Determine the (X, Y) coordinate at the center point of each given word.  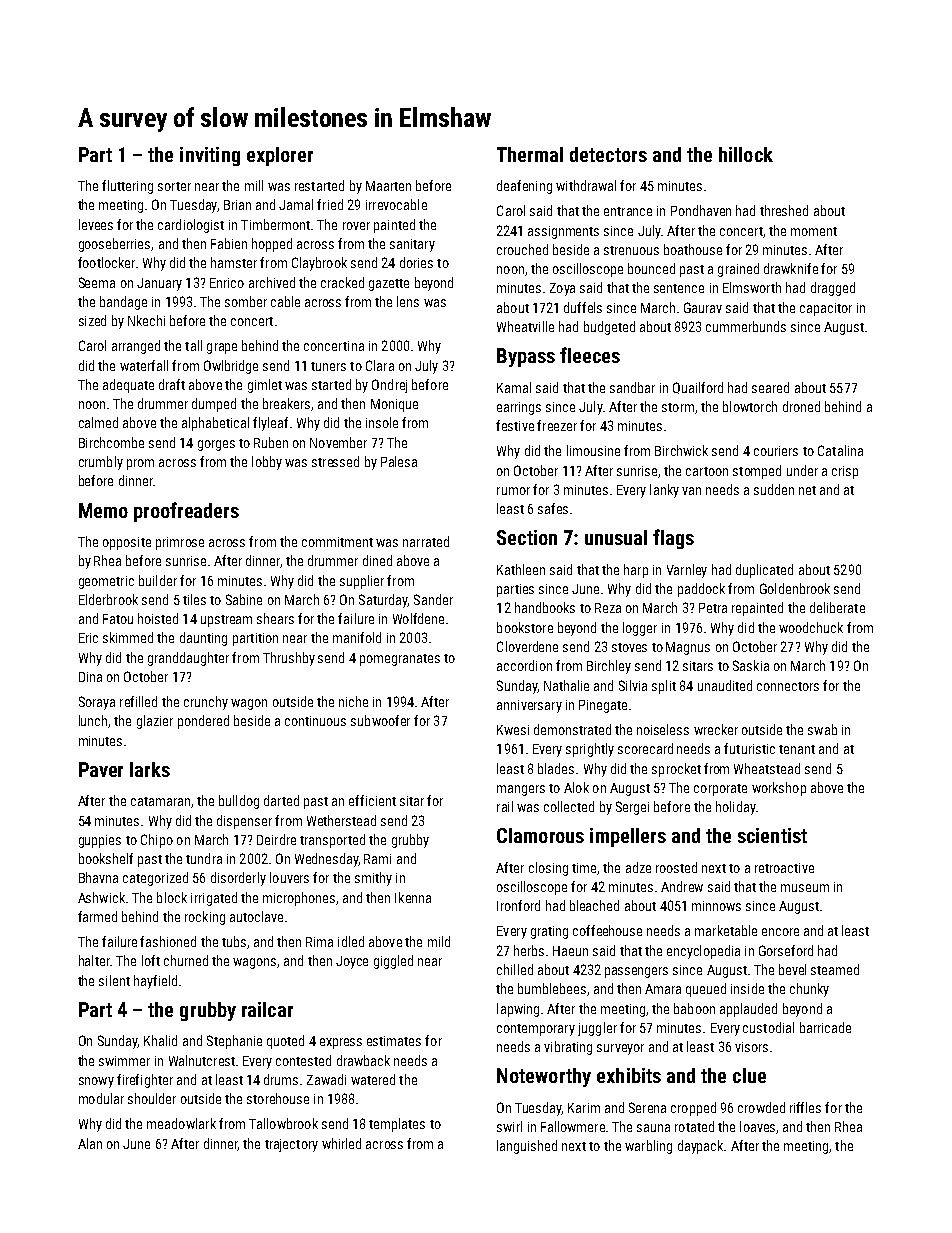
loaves (757, 1126)
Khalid (160, 1040)
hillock (746, 154)
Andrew (682, 886)
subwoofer (380, 720)
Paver (101, 769)
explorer (280, 156)
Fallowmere (573, 1126)
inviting (210, 156)
